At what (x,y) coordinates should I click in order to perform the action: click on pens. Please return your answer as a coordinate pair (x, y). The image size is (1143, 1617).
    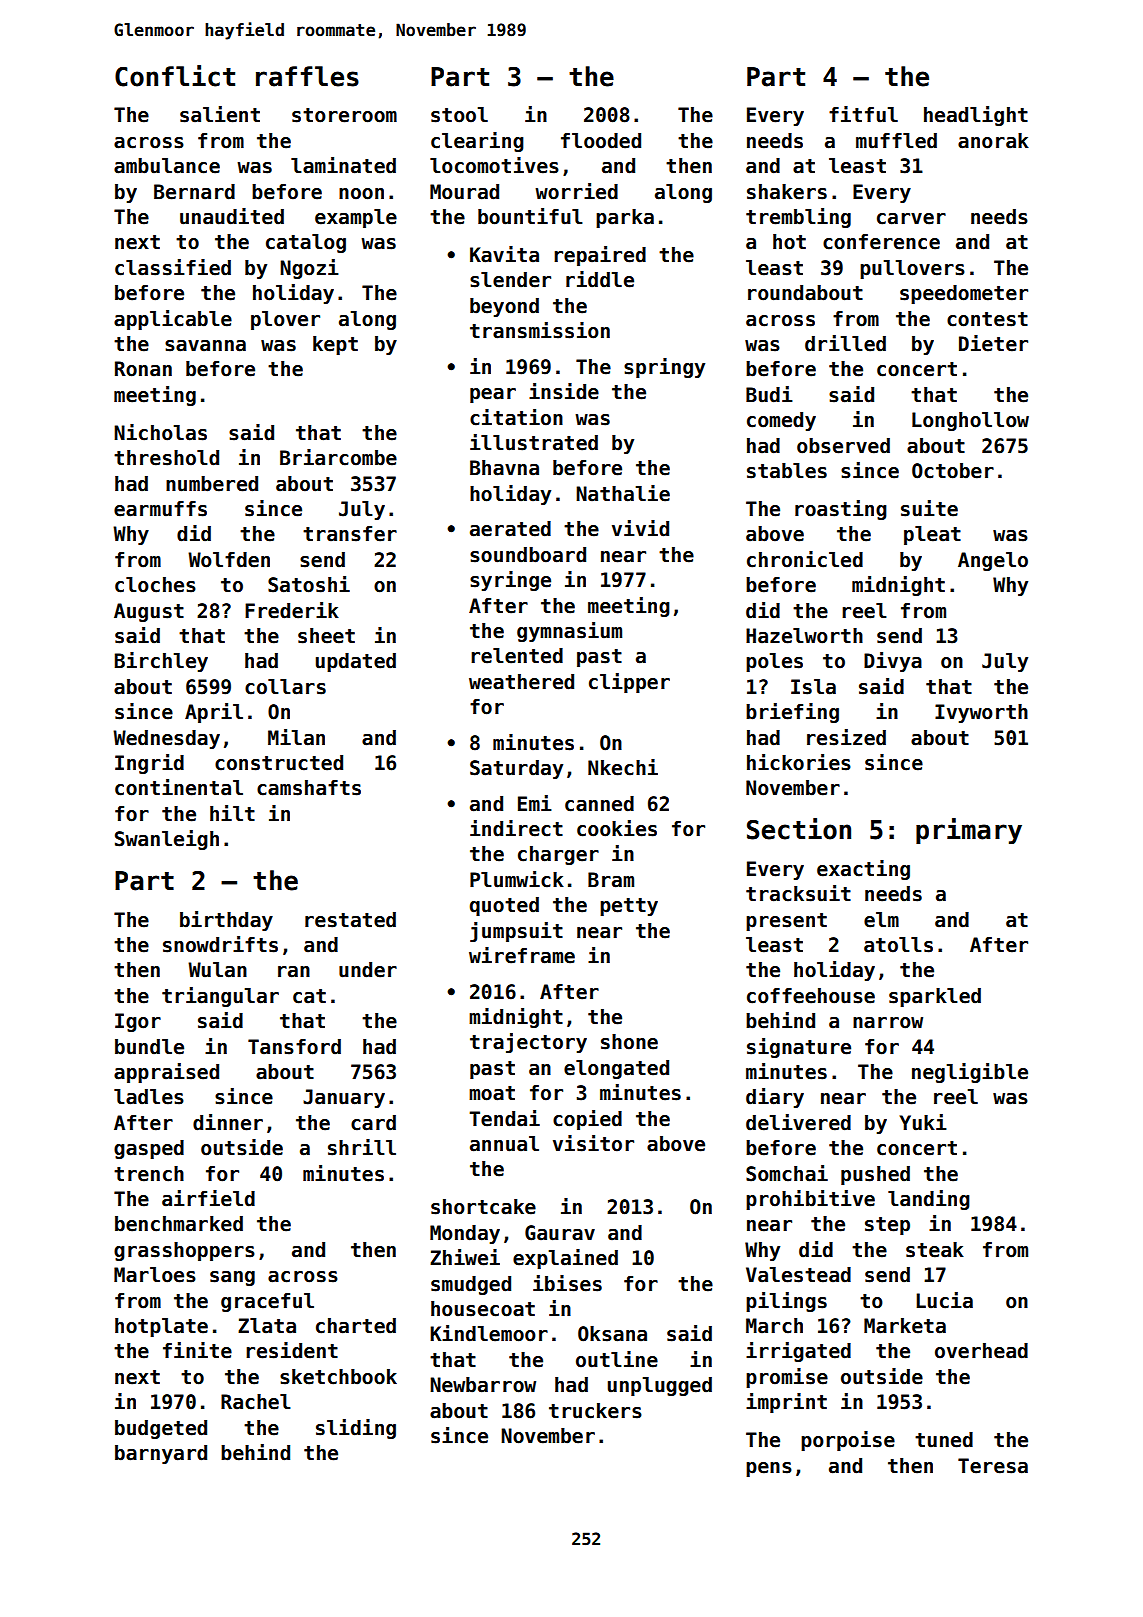
    Looking at the image, I should click on (769, 1469).
